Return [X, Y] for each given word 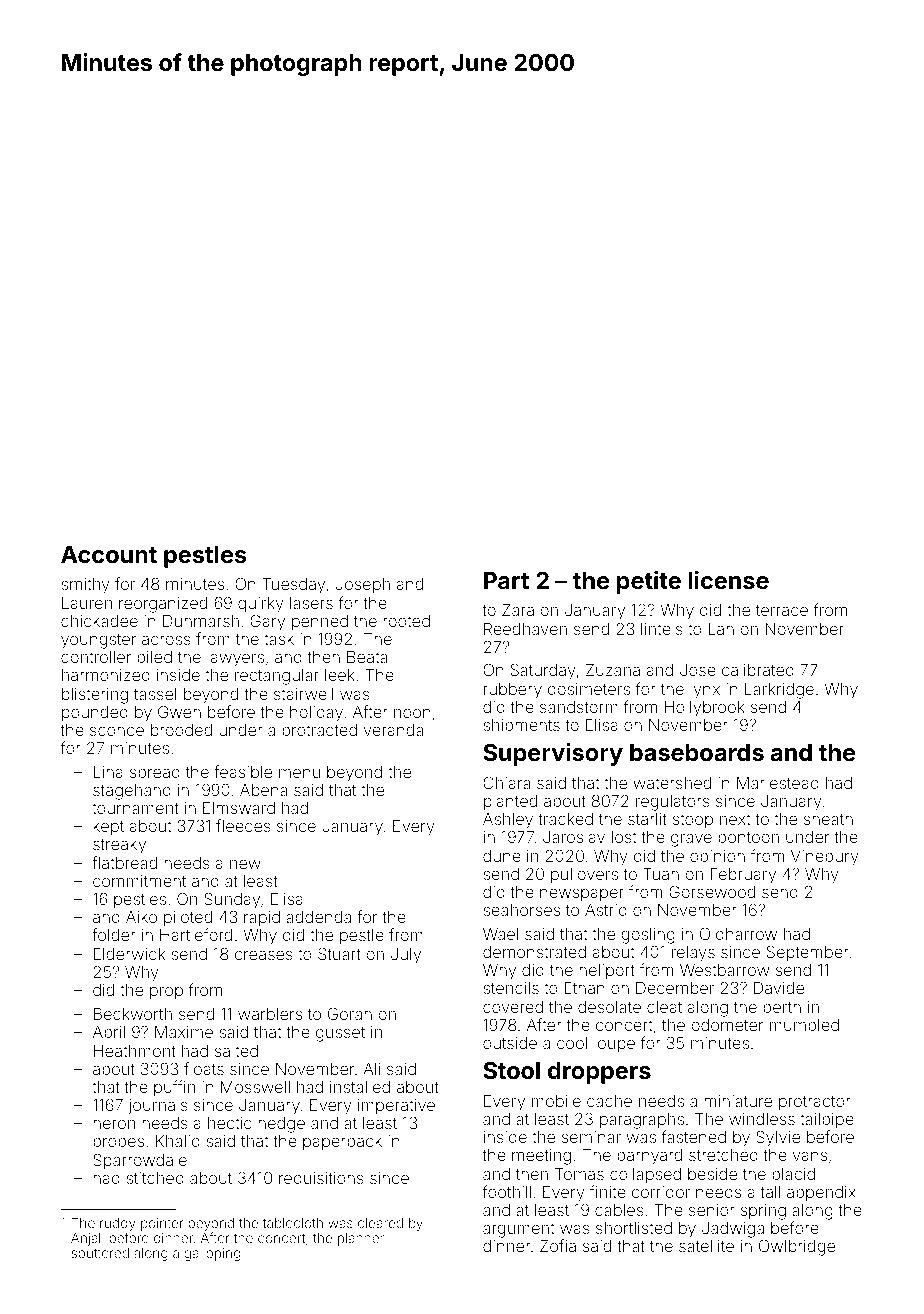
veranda [393, 730]
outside [510, 1043]
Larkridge [779, 691]
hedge [281, 1125]
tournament [135, 808]
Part [506, 581]
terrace [782, 610]
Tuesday [293, 586]
